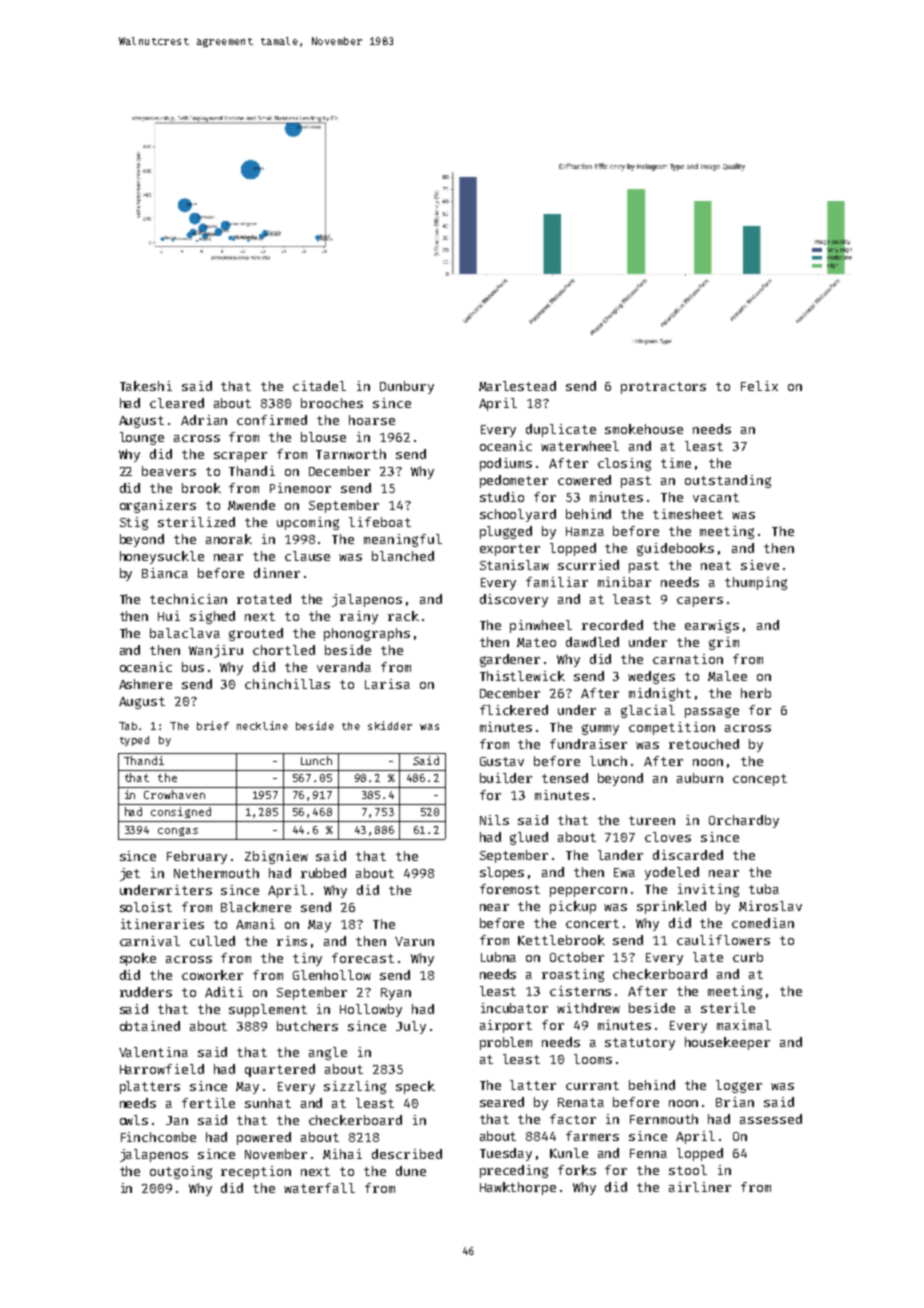 This screenshot has width=924, height=1308. What do you see at coordinates (403, 556) in the screenshot?
I see `blanched` at bounding box center [403, 556].
